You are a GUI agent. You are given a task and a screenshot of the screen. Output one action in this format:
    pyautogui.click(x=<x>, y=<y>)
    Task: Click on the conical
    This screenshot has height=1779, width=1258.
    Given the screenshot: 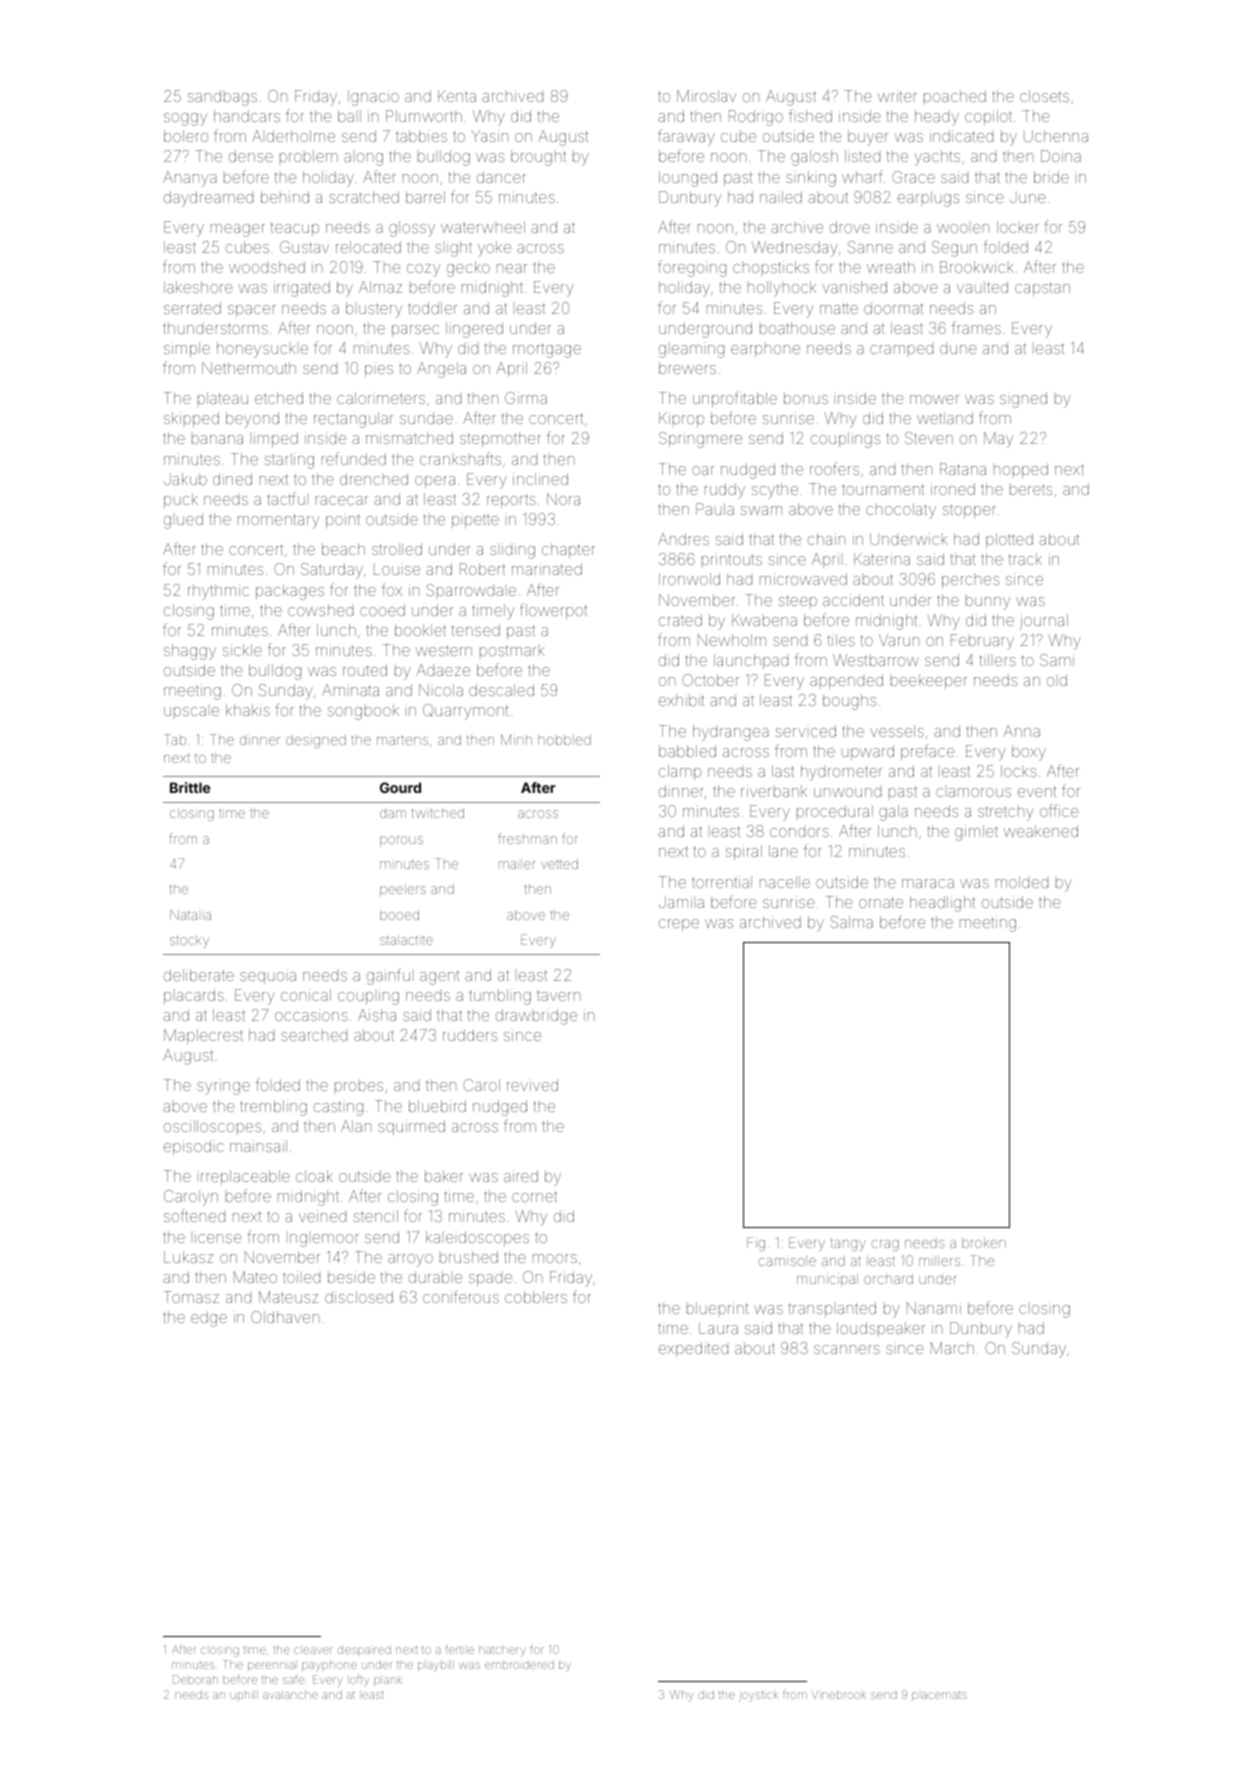 What is the action you would take?
    pyautogui.click(x=306, y=995)
